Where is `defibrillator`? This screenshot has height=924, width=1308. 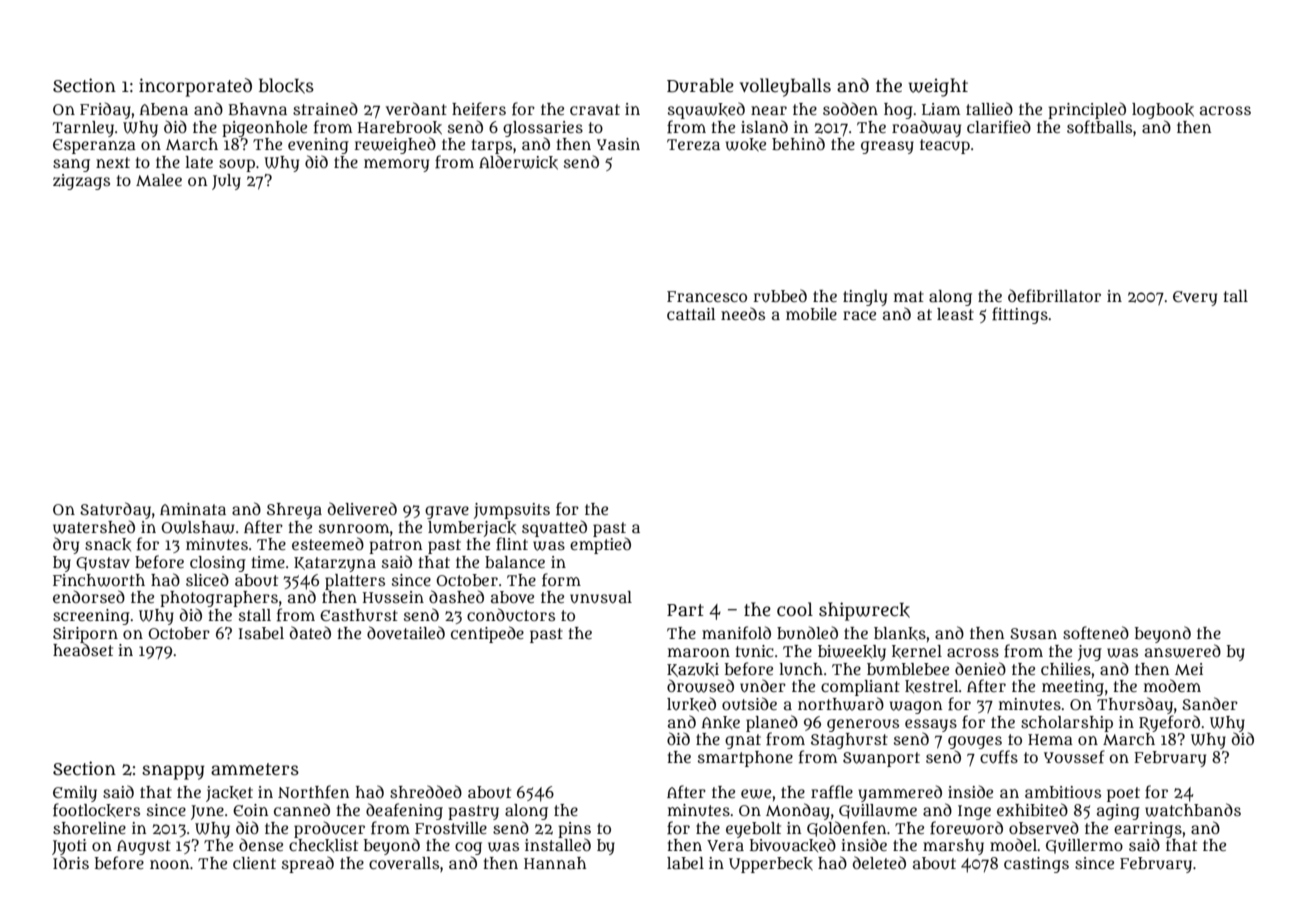 defibrillator is located at coordinates (1054, 296).
